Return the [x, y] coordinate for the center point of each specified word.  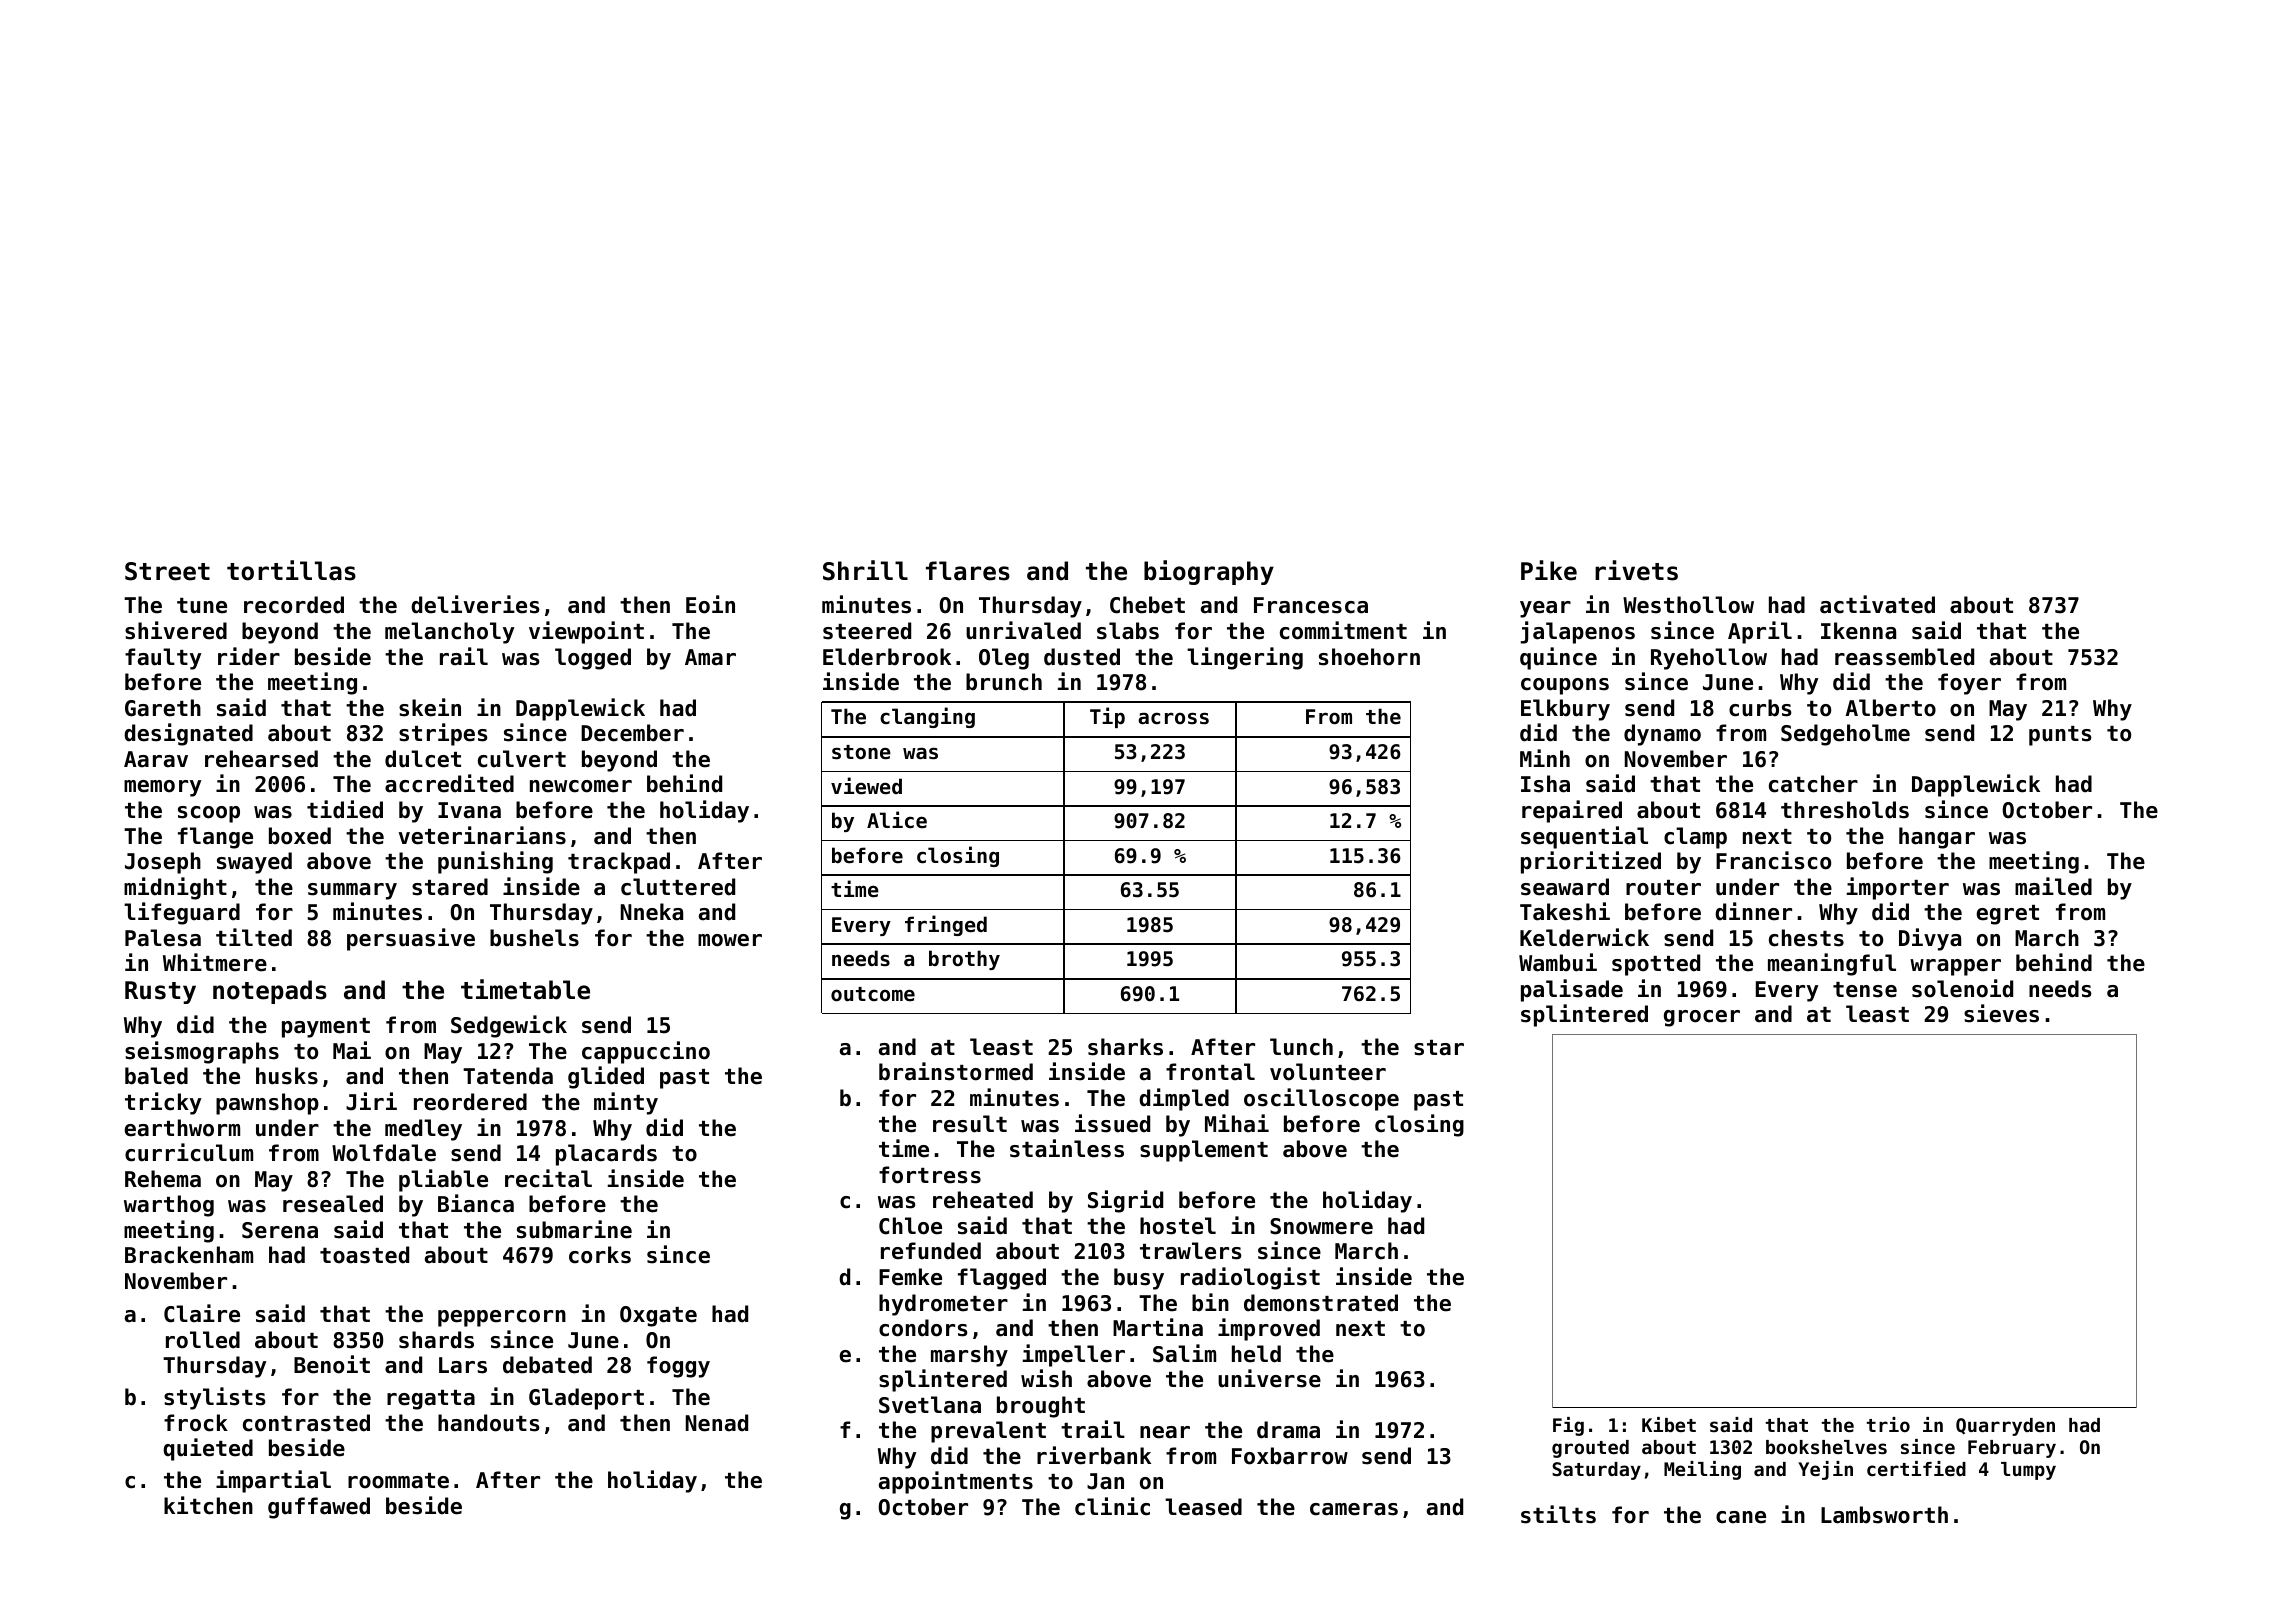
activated [1877, 604]
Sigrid [1125, 1201]
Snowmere [1321, 1226]
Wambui [1558, 962]
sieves [2001, 1013]
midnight [175, 888]
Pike [1549, 570]
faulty [163, 659]
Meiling [1702, 1470]
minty [626, 1103]
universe [1269, 1378]
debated [547, 1365]
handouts [489, 1423]
